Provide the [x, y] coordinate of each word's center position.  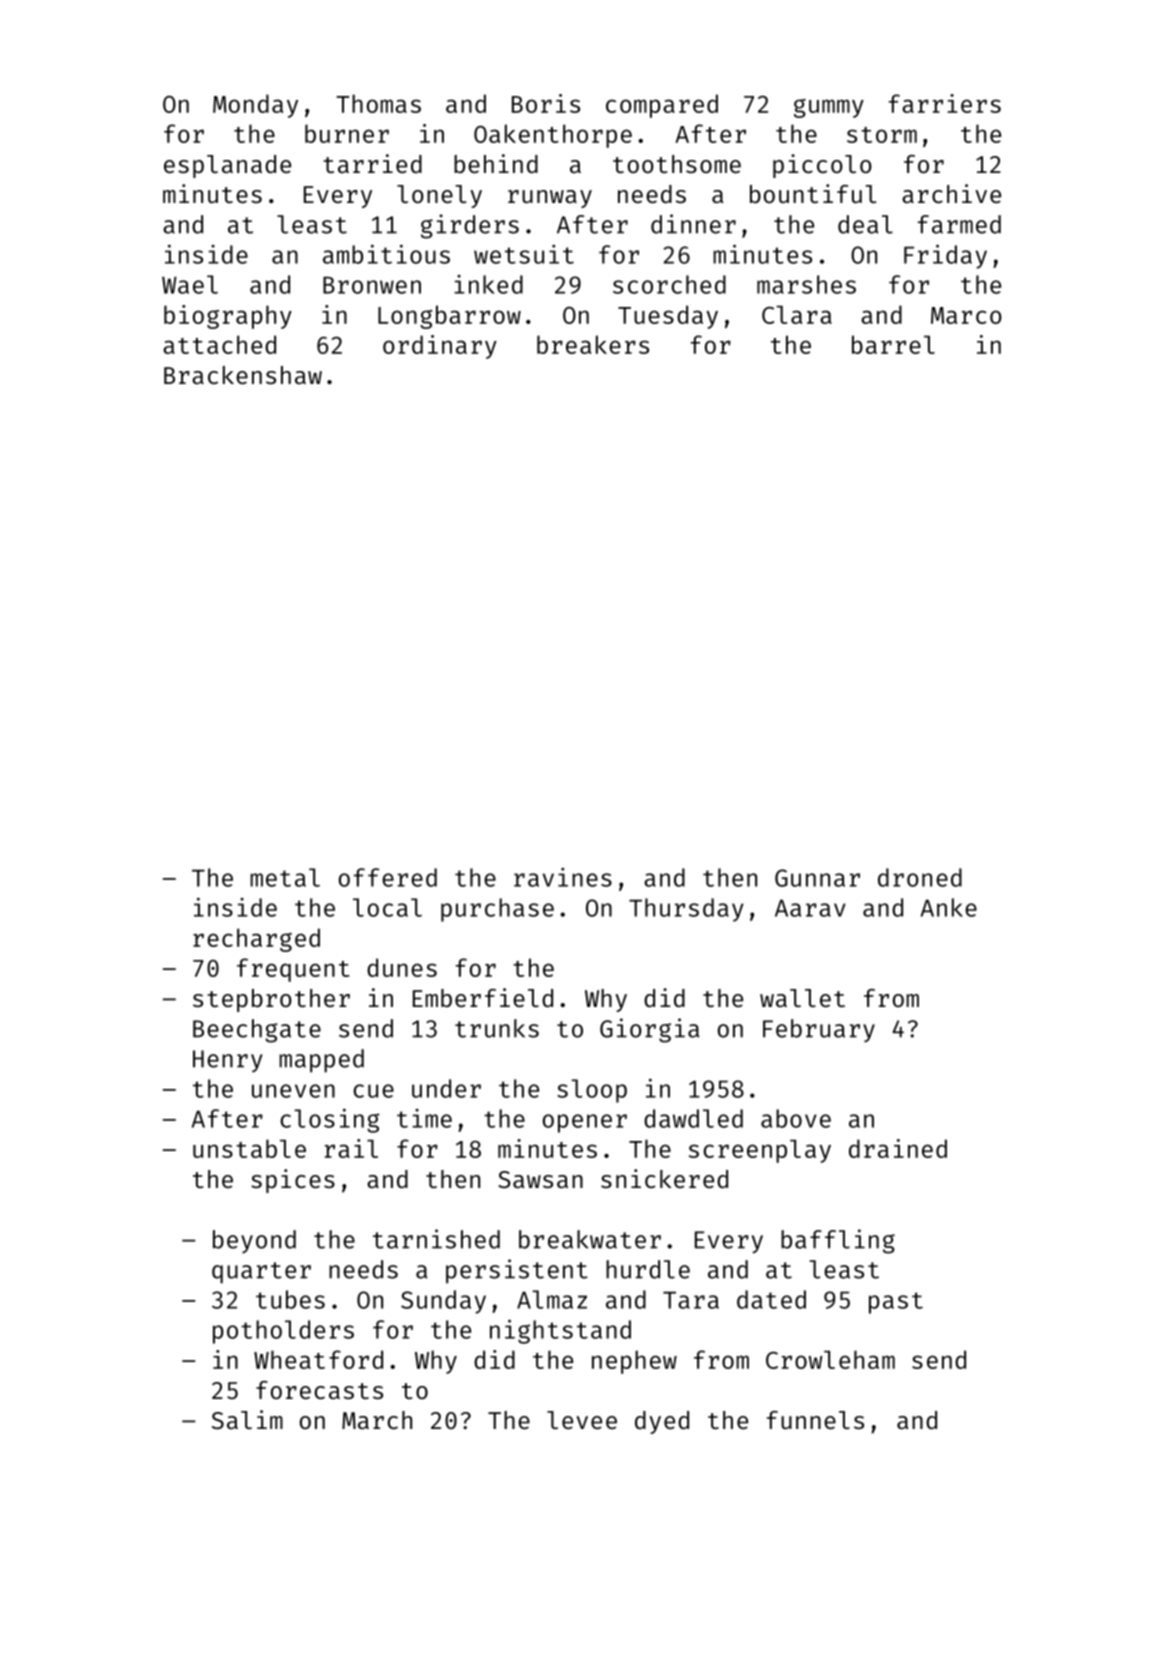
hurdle [648, 1269]
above [796, 1118]
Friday [945, 256]
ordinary [440, 347]
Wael [190, 284]
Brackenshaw [243, 375]
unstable [249, 1148]
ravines [563, 877]
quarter [261, 1273]
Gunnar [817, 878]
